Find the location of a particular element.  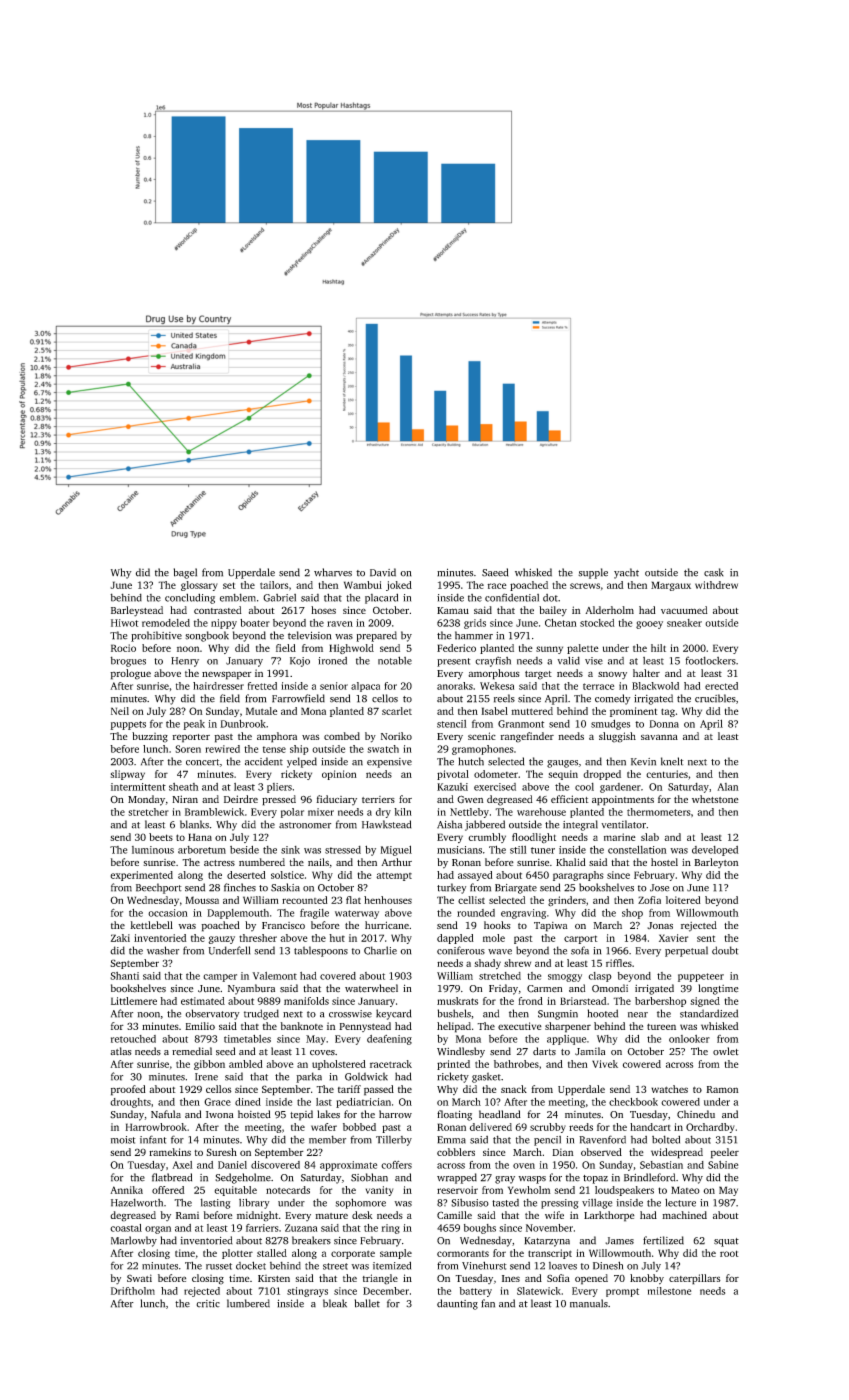

Henry is located at coordinates (185, 662).
